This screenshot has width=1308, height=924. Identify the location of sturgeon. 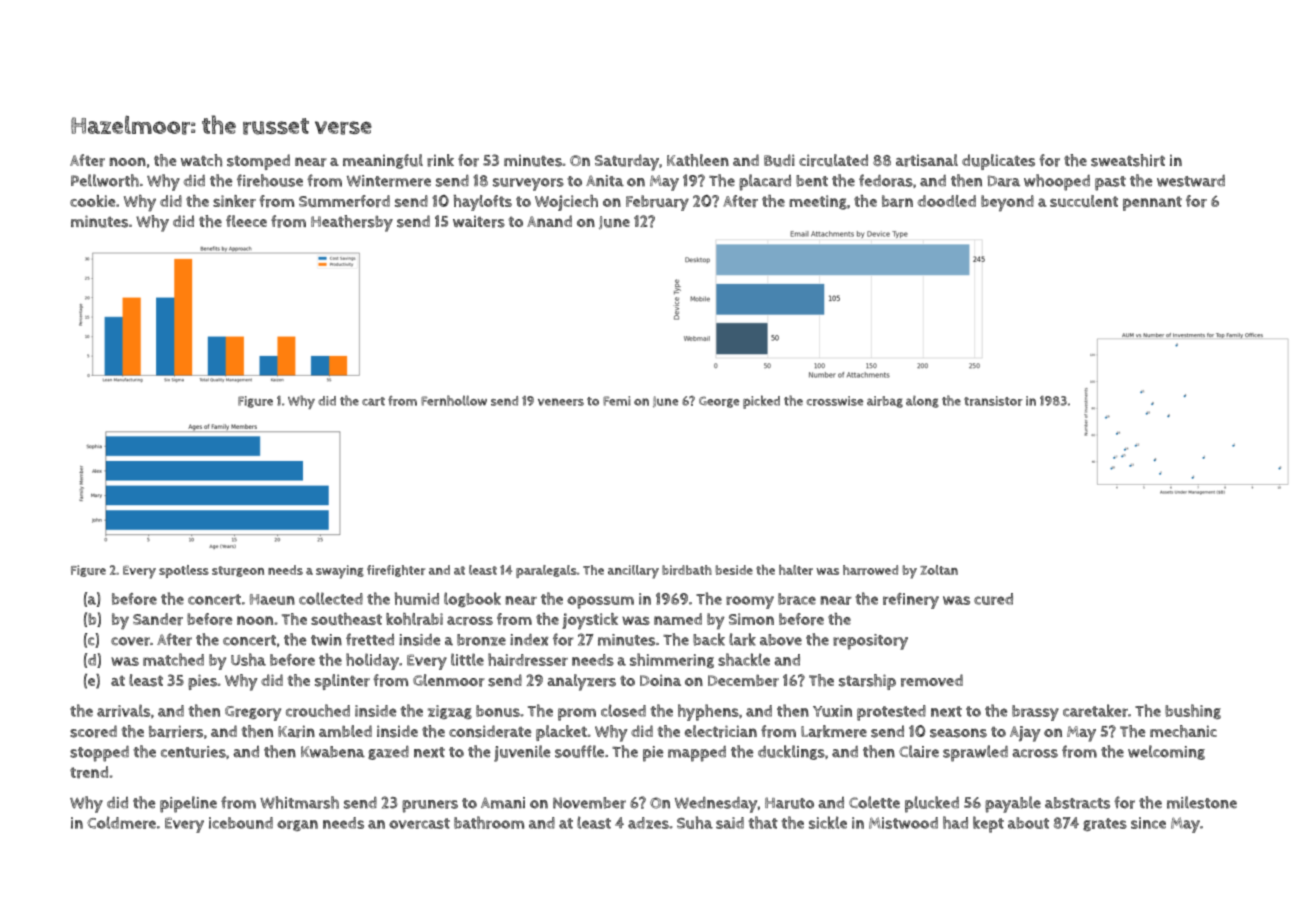
(238, 571).
